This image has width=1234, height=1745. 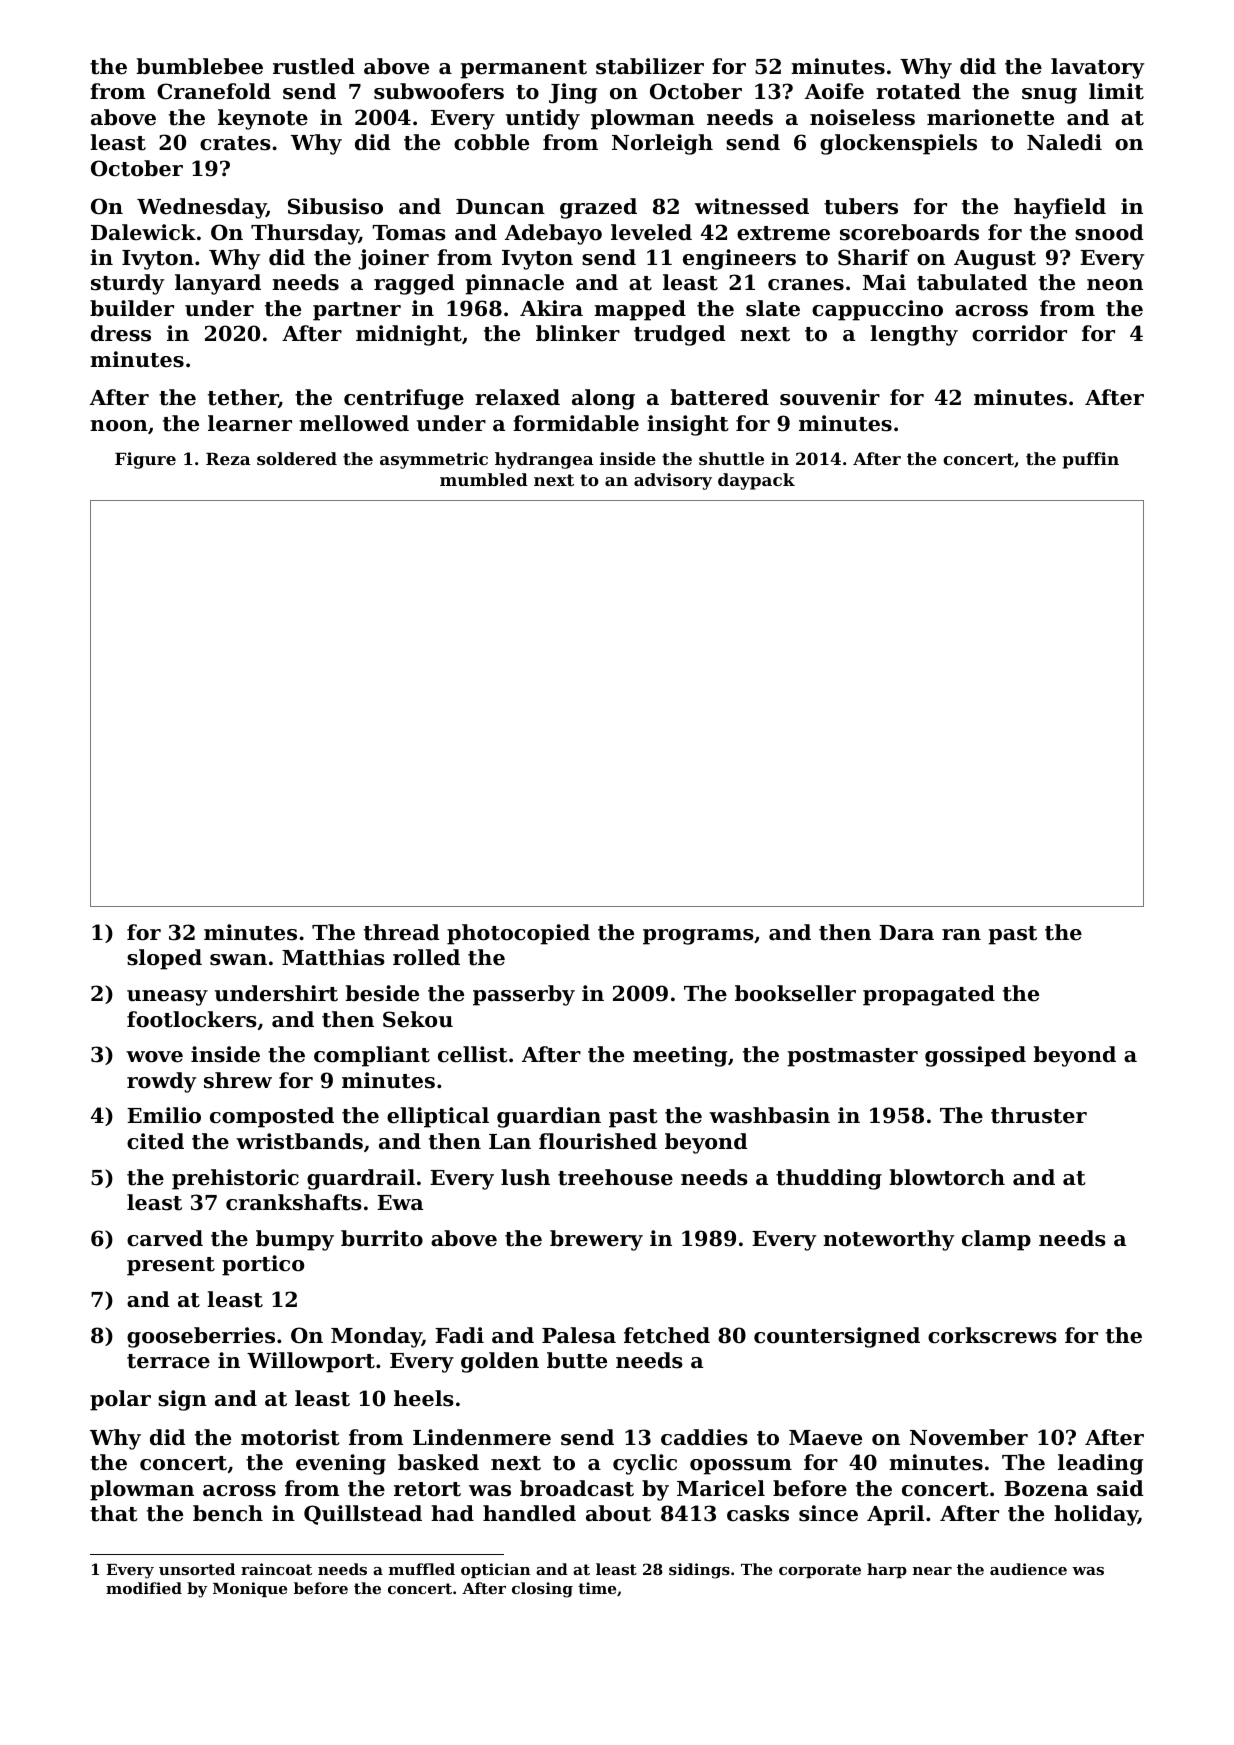 What do you see at coordinates (932, 1571) in the image?
I see `near` at bounding box center [932, 1571].
